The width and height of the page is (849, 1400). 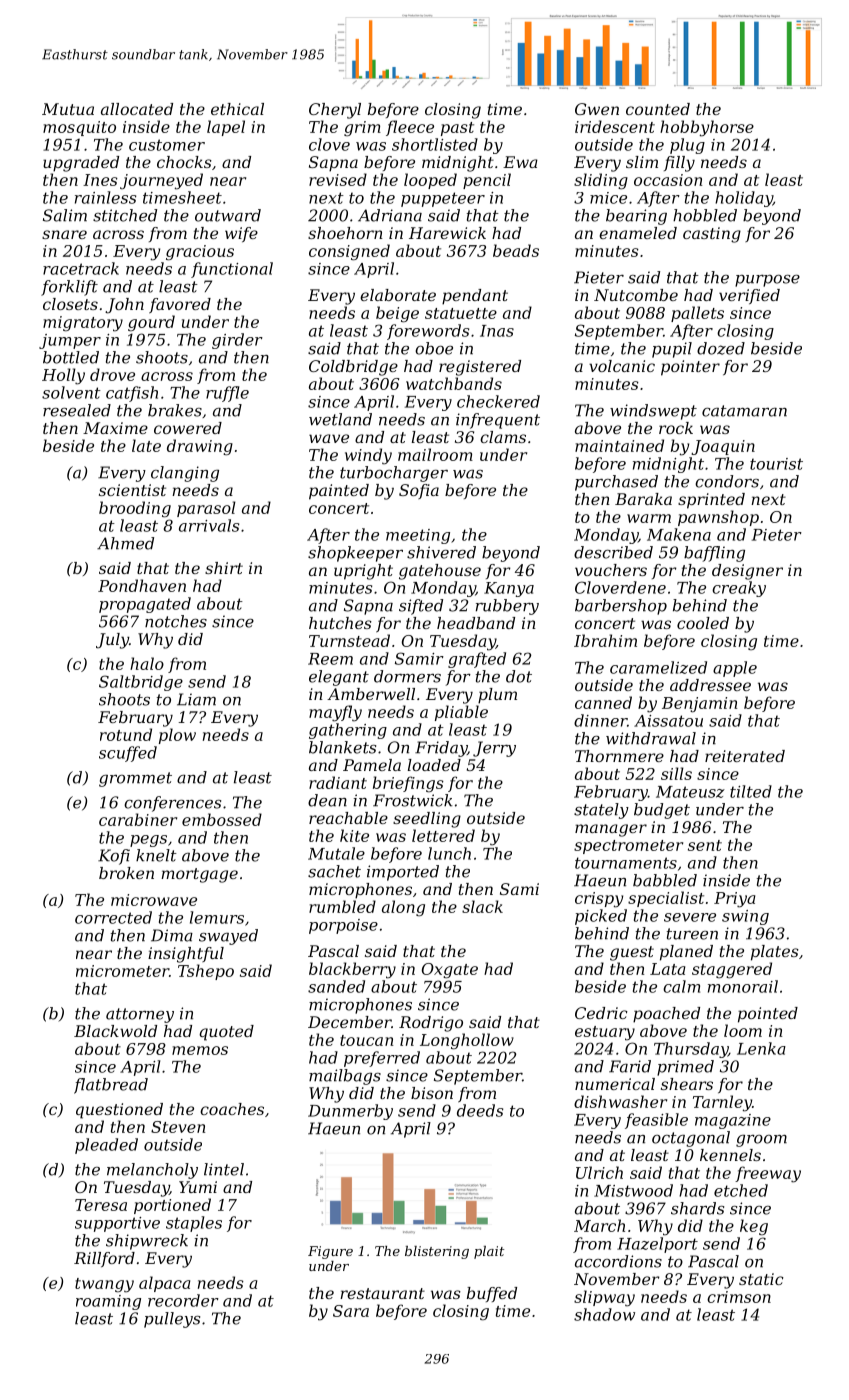 What do you see at coordinates (732, 970) in the page?
I see `staggered` at bounding box center [732, 970].
